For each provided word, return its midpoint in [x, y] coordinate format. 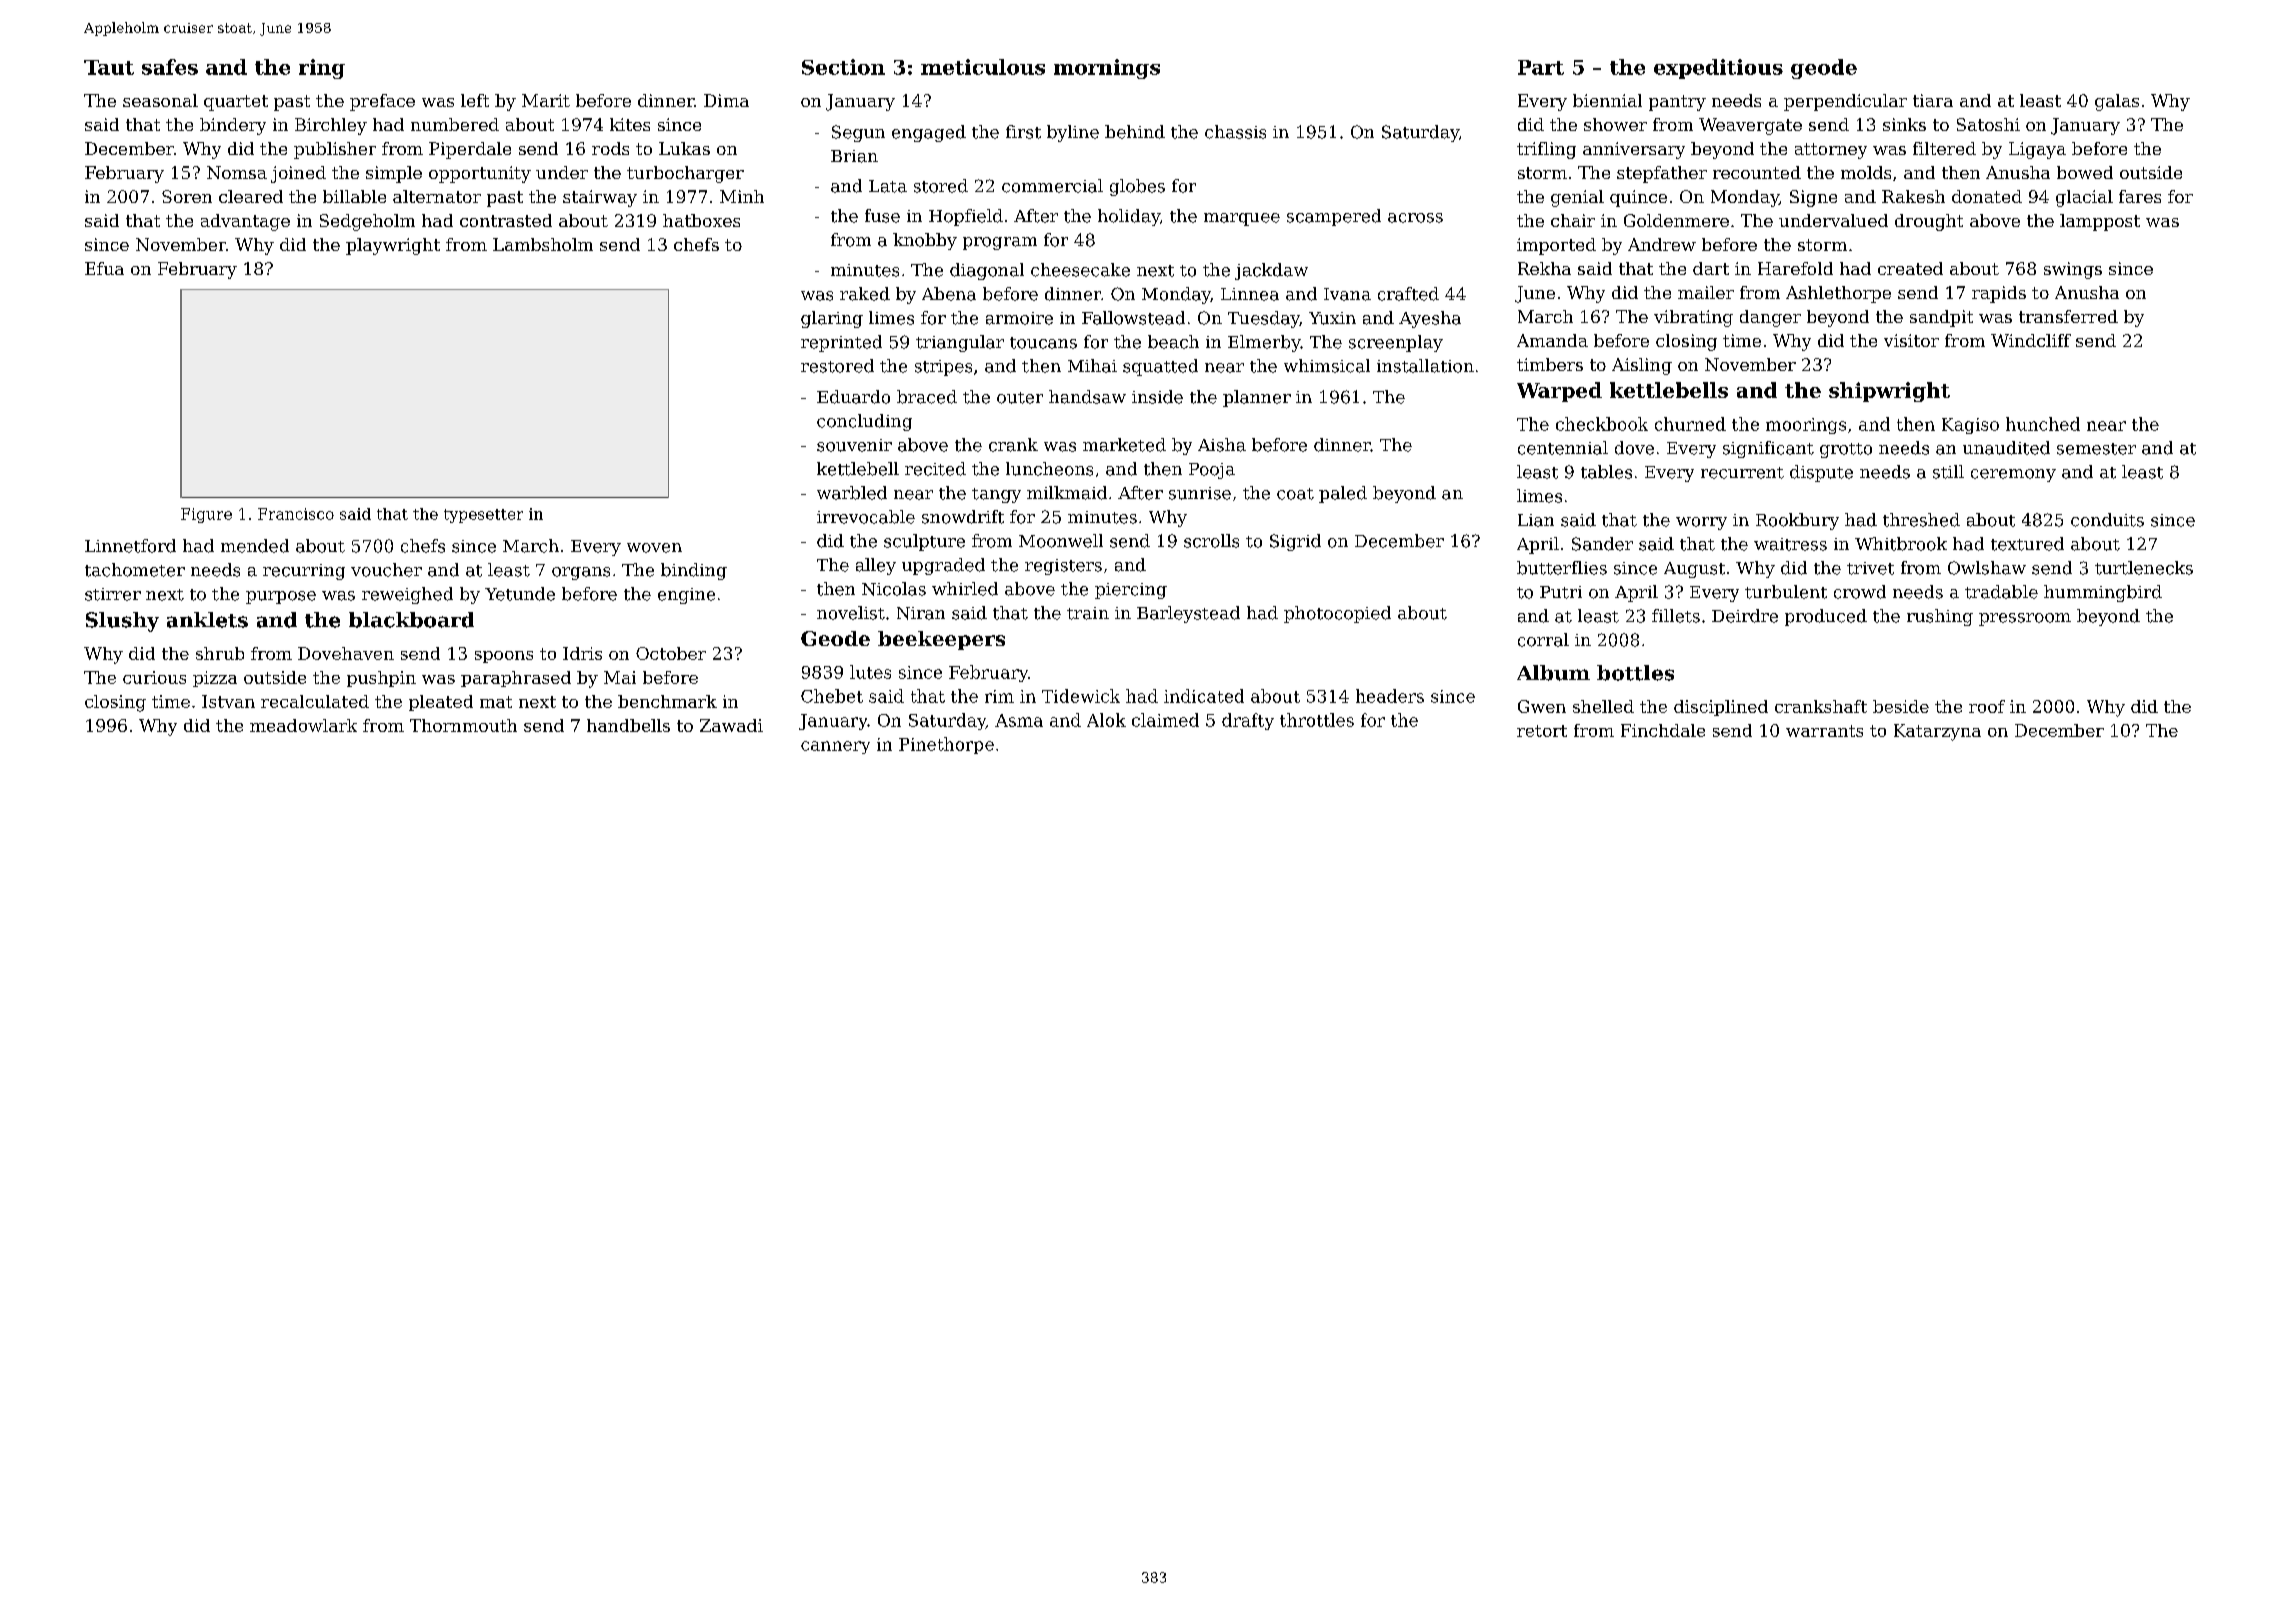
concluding [864, 422]
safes [170, 67]
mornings [1107, 69]
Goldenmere [1676, 220]
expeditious [1718, 69]
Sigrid [1295, 542]
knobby [925, 241]
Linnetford [130, 546]
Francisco [296, 514]
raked [865, 294]
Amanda [1552, 340]
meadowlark [303, 725]
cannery [835, 747]
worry [1701, 523]
